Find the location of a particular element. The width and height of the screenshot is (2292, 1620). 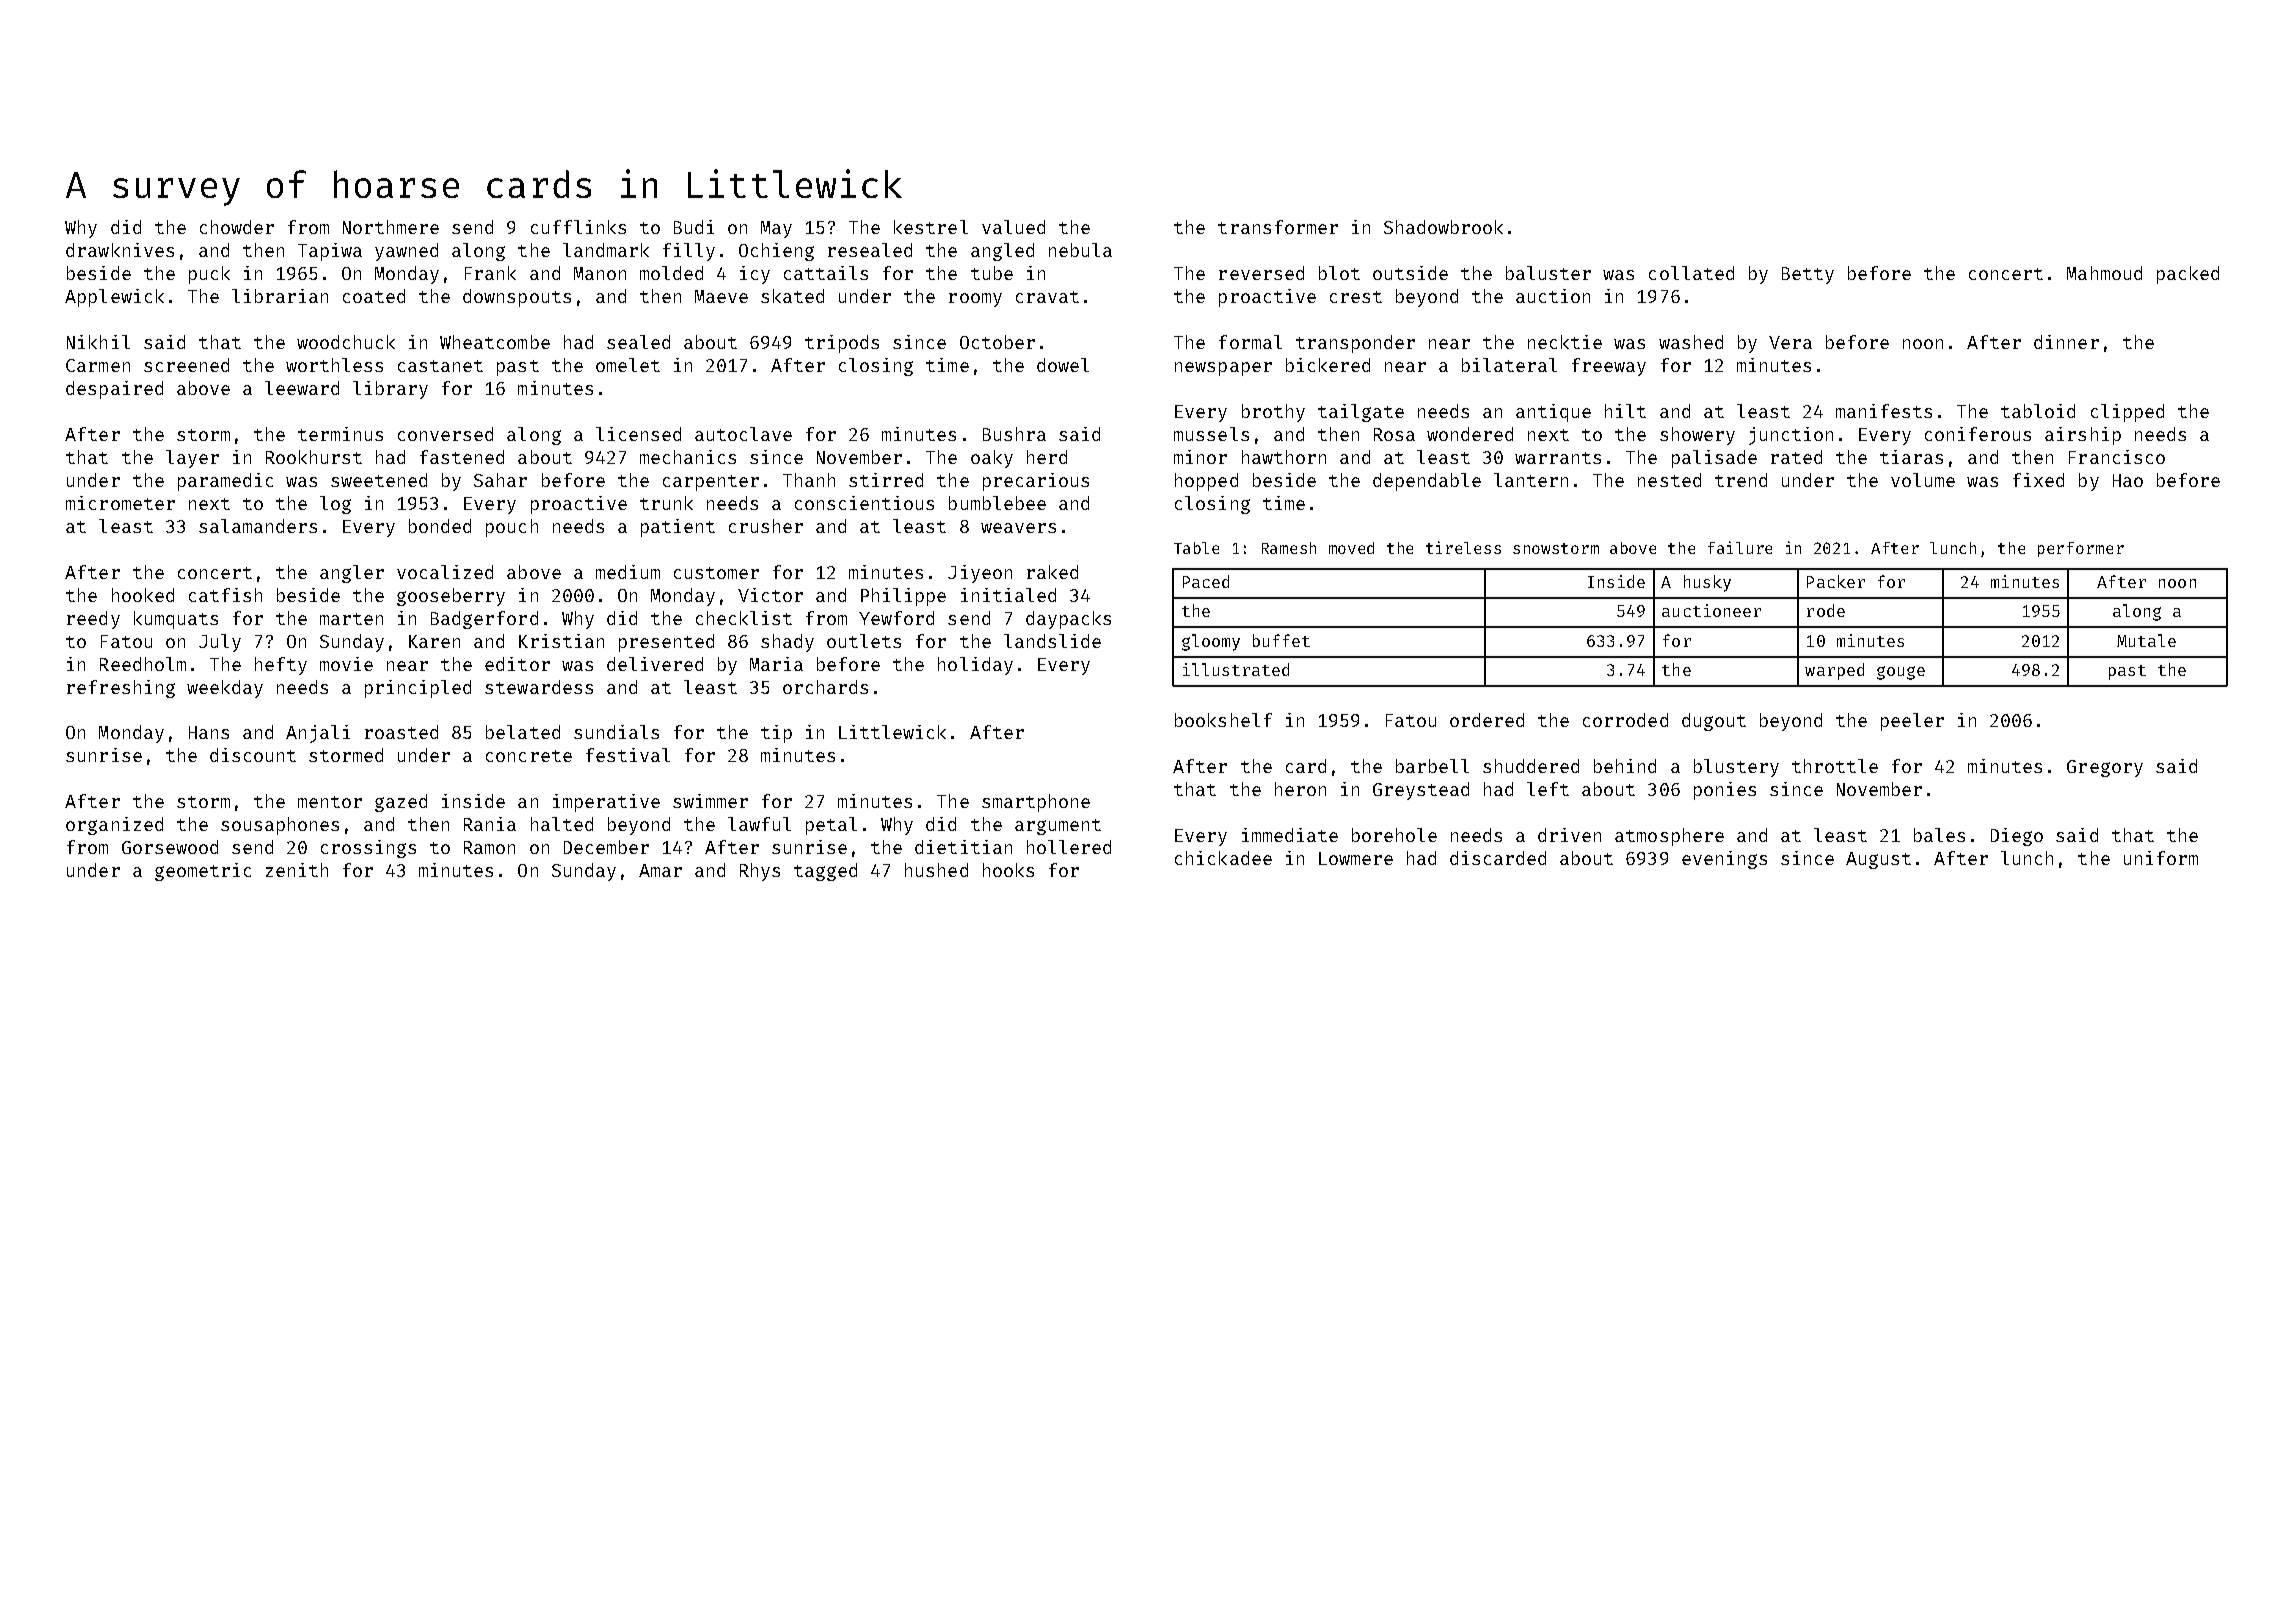

smartphone is located at coordinates (1036, 803).
